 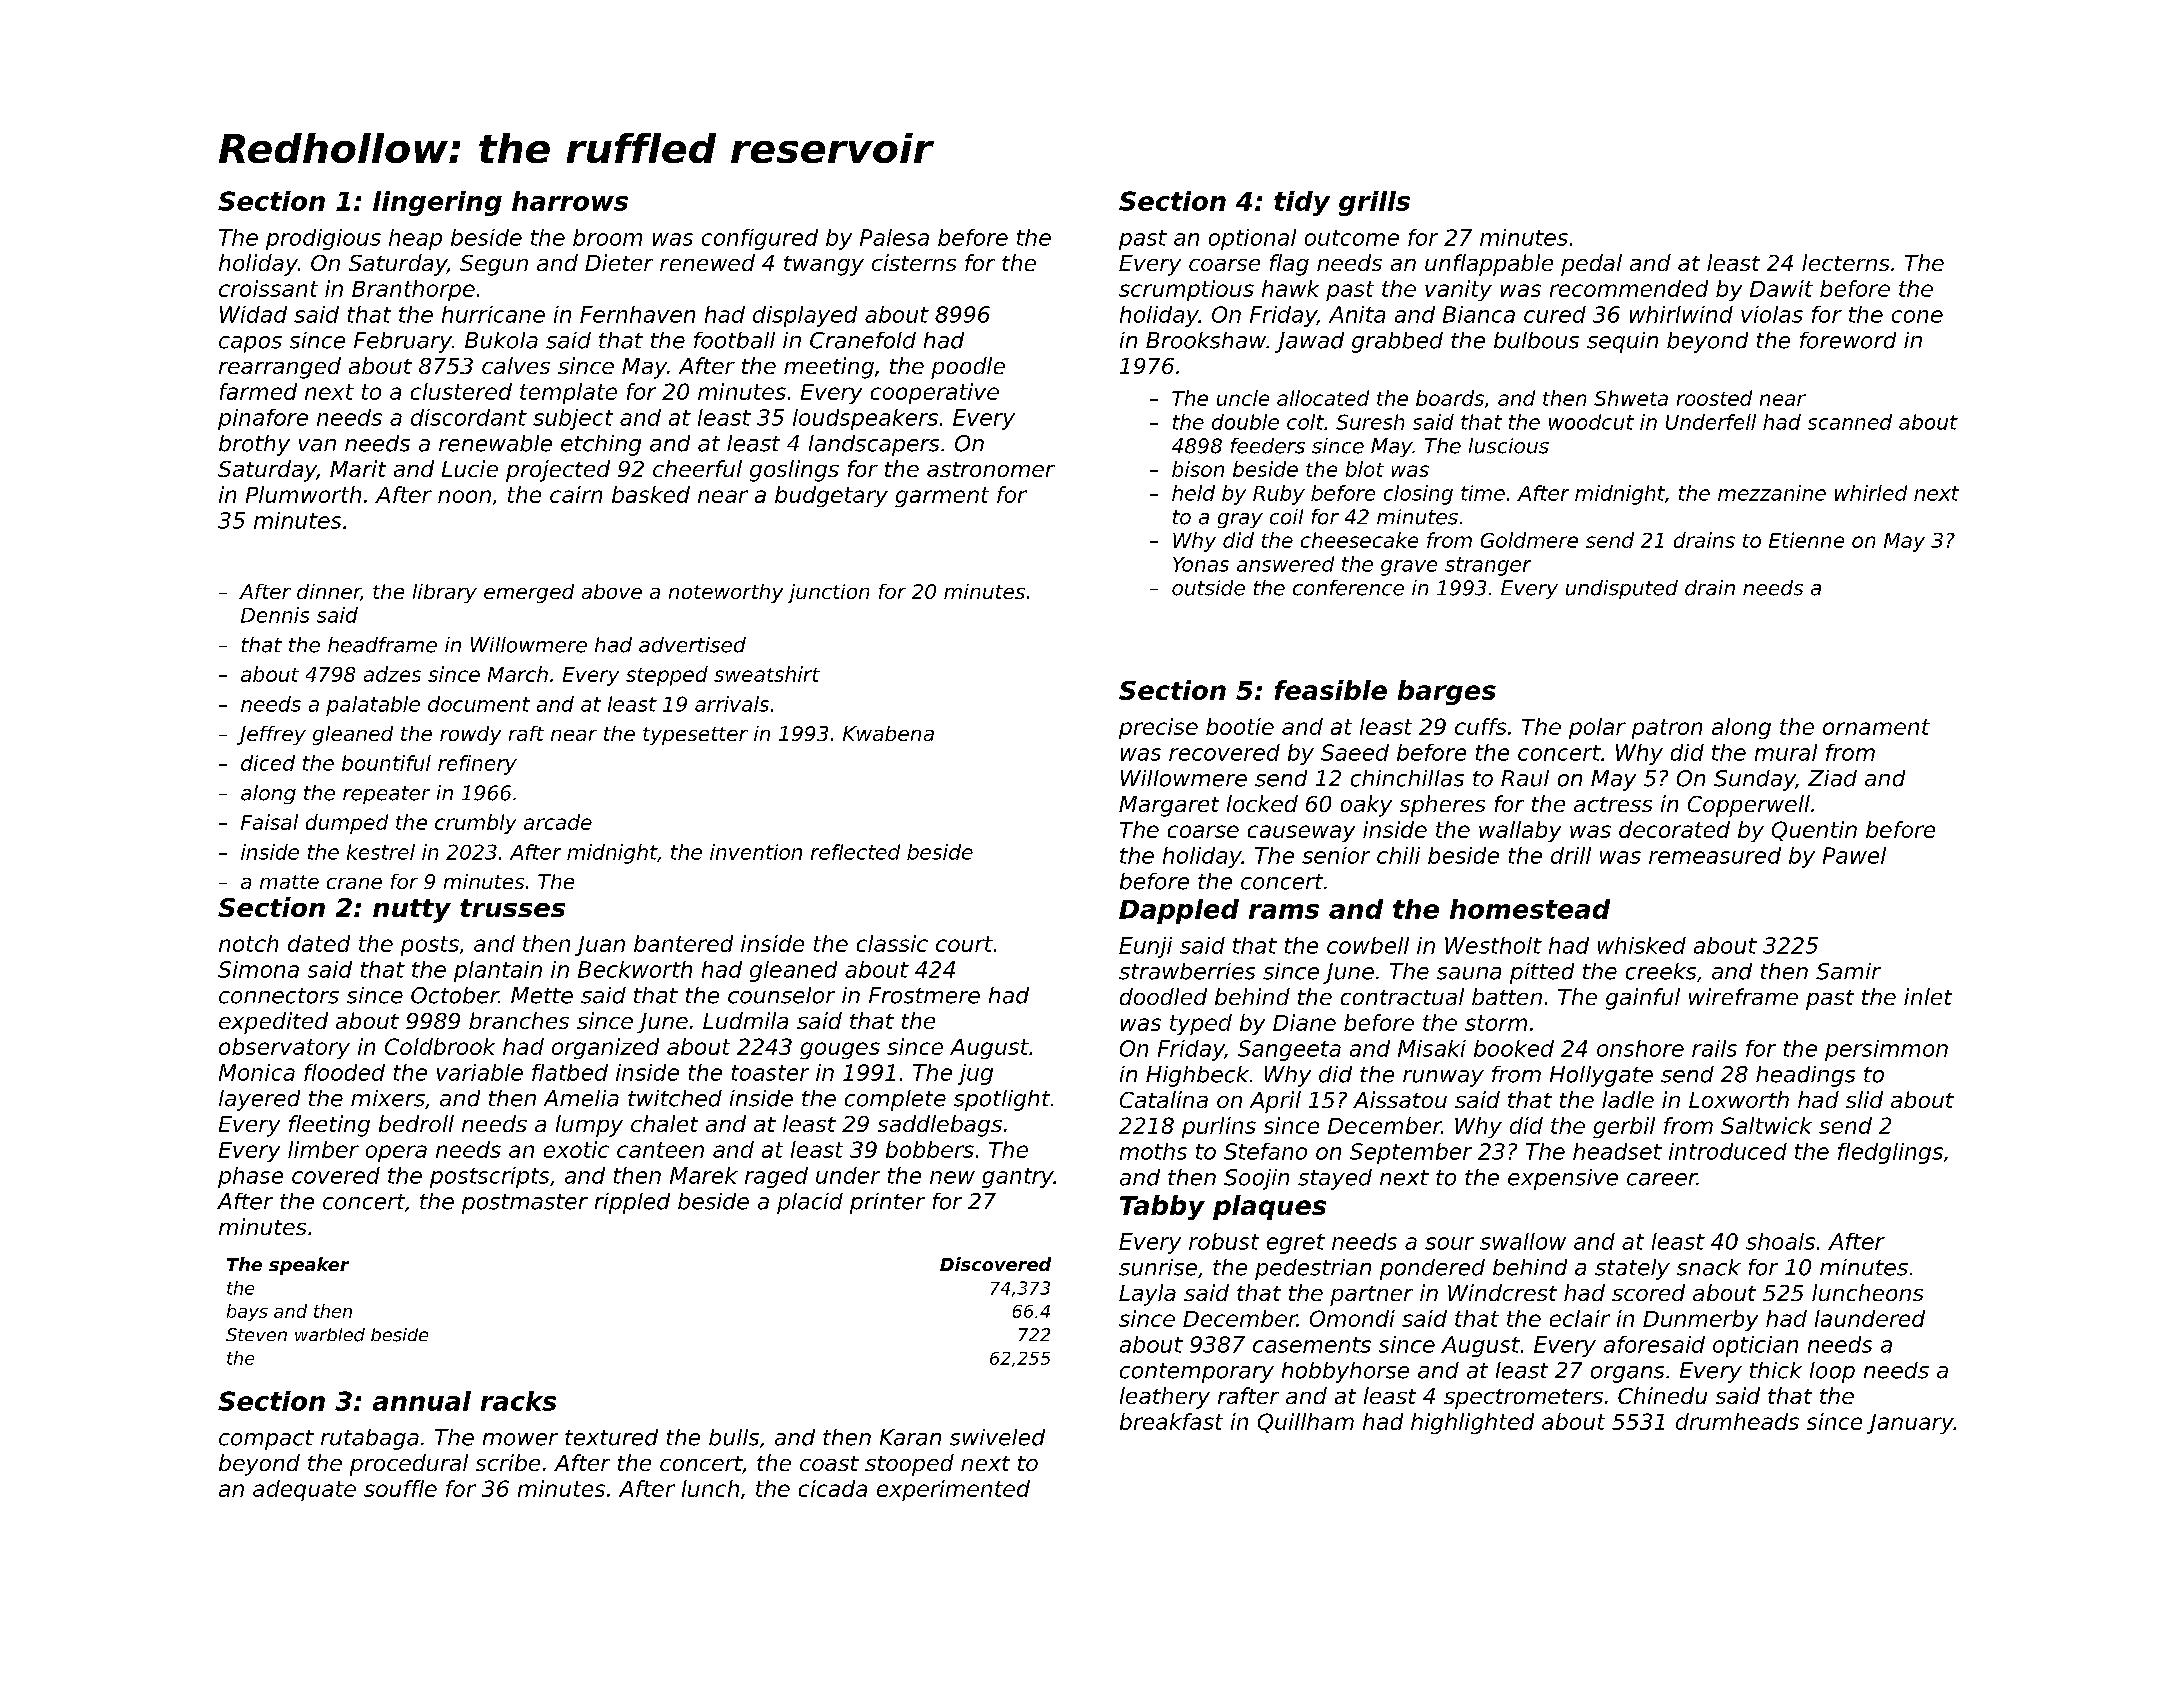 What do you see at coordinates (1323, 398) in the screenshot?
I see `allocated` at bounding box center [1323, 398].
